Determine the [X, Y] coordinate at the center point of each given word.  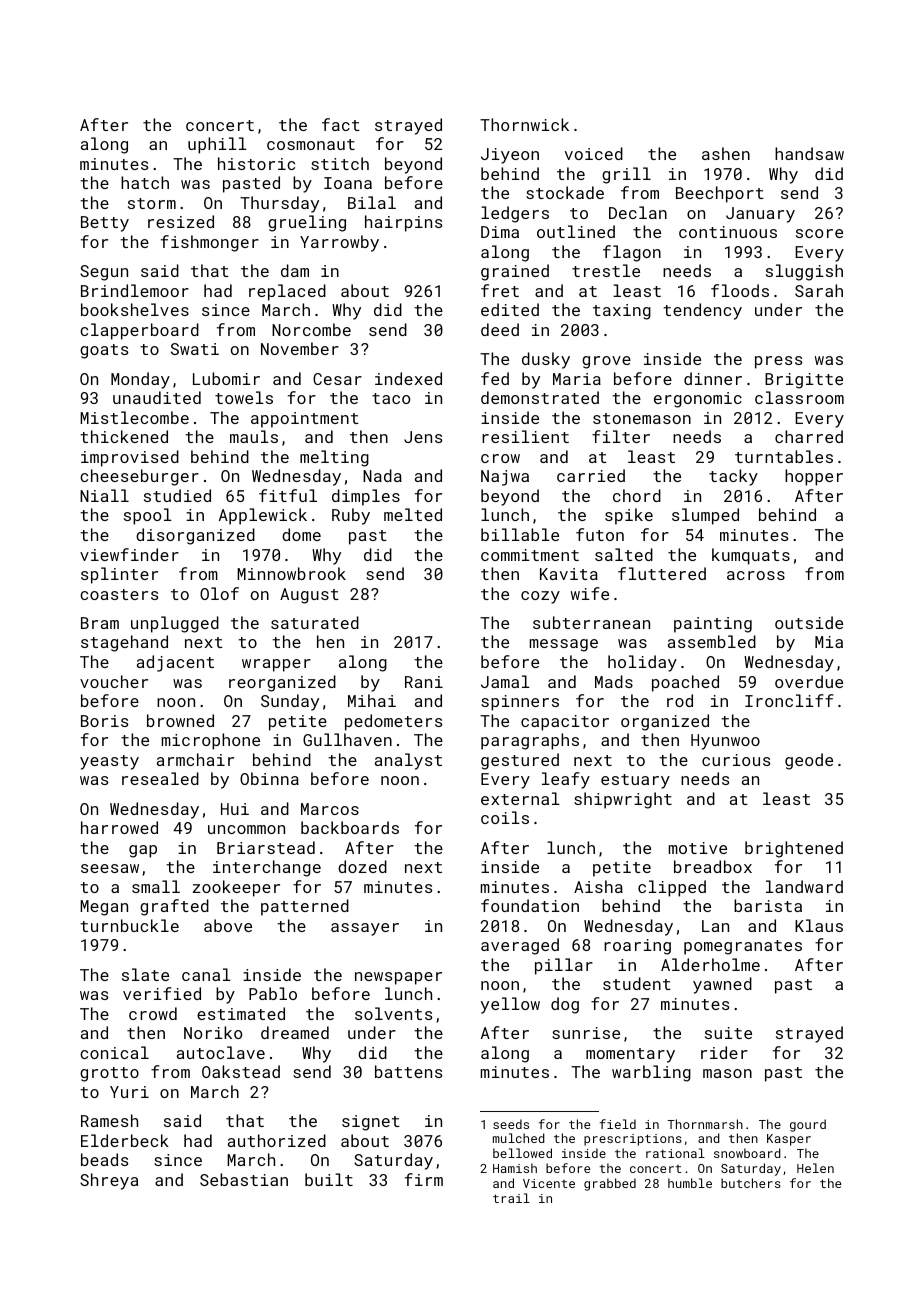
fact [341, 124]
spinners [520, 703]
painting [713, 625]
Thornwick [524, 124]
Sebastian [244, 1179]
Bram [100, 623]
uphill [217, 145]
